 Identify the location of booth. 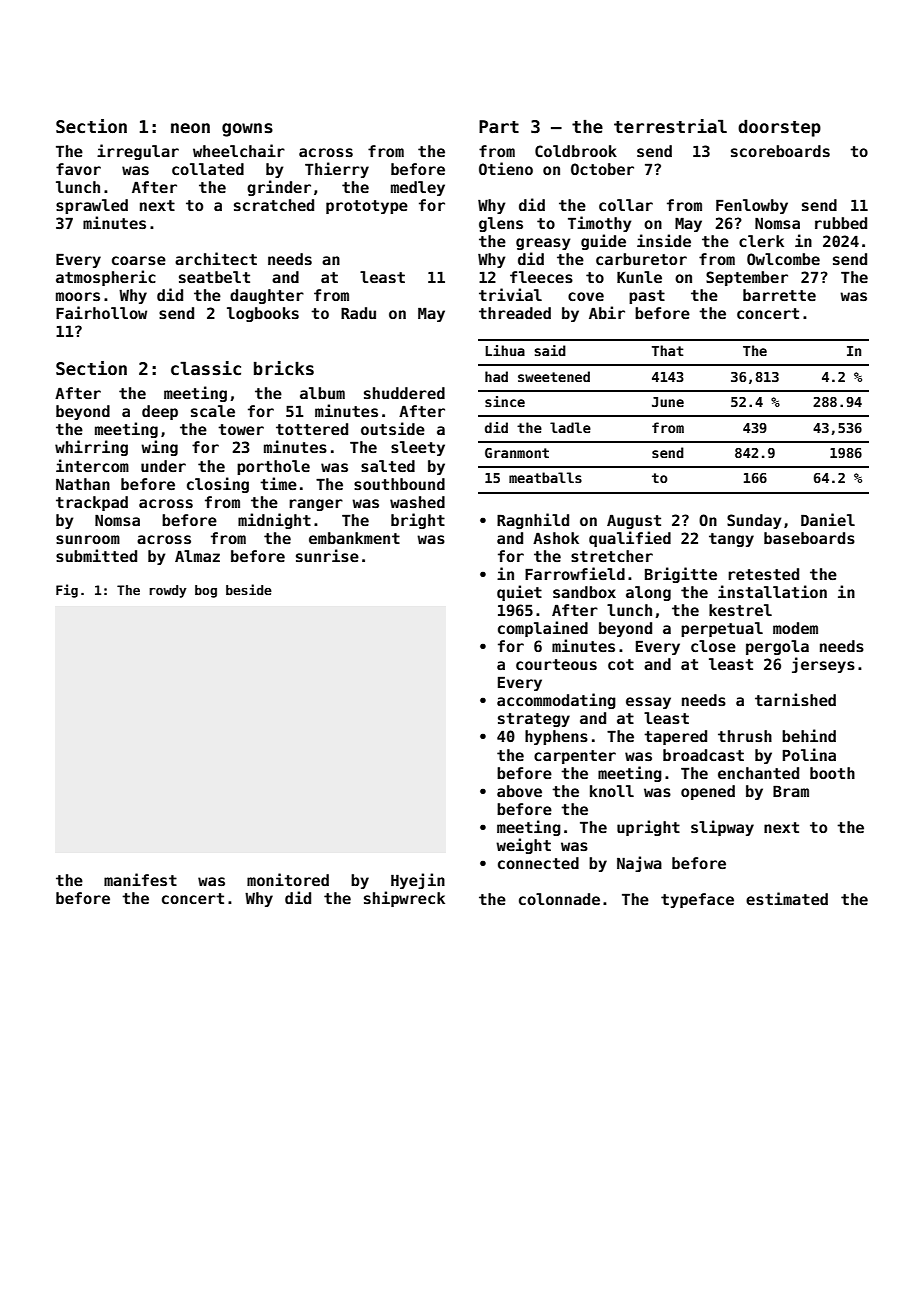
(832, 773).
